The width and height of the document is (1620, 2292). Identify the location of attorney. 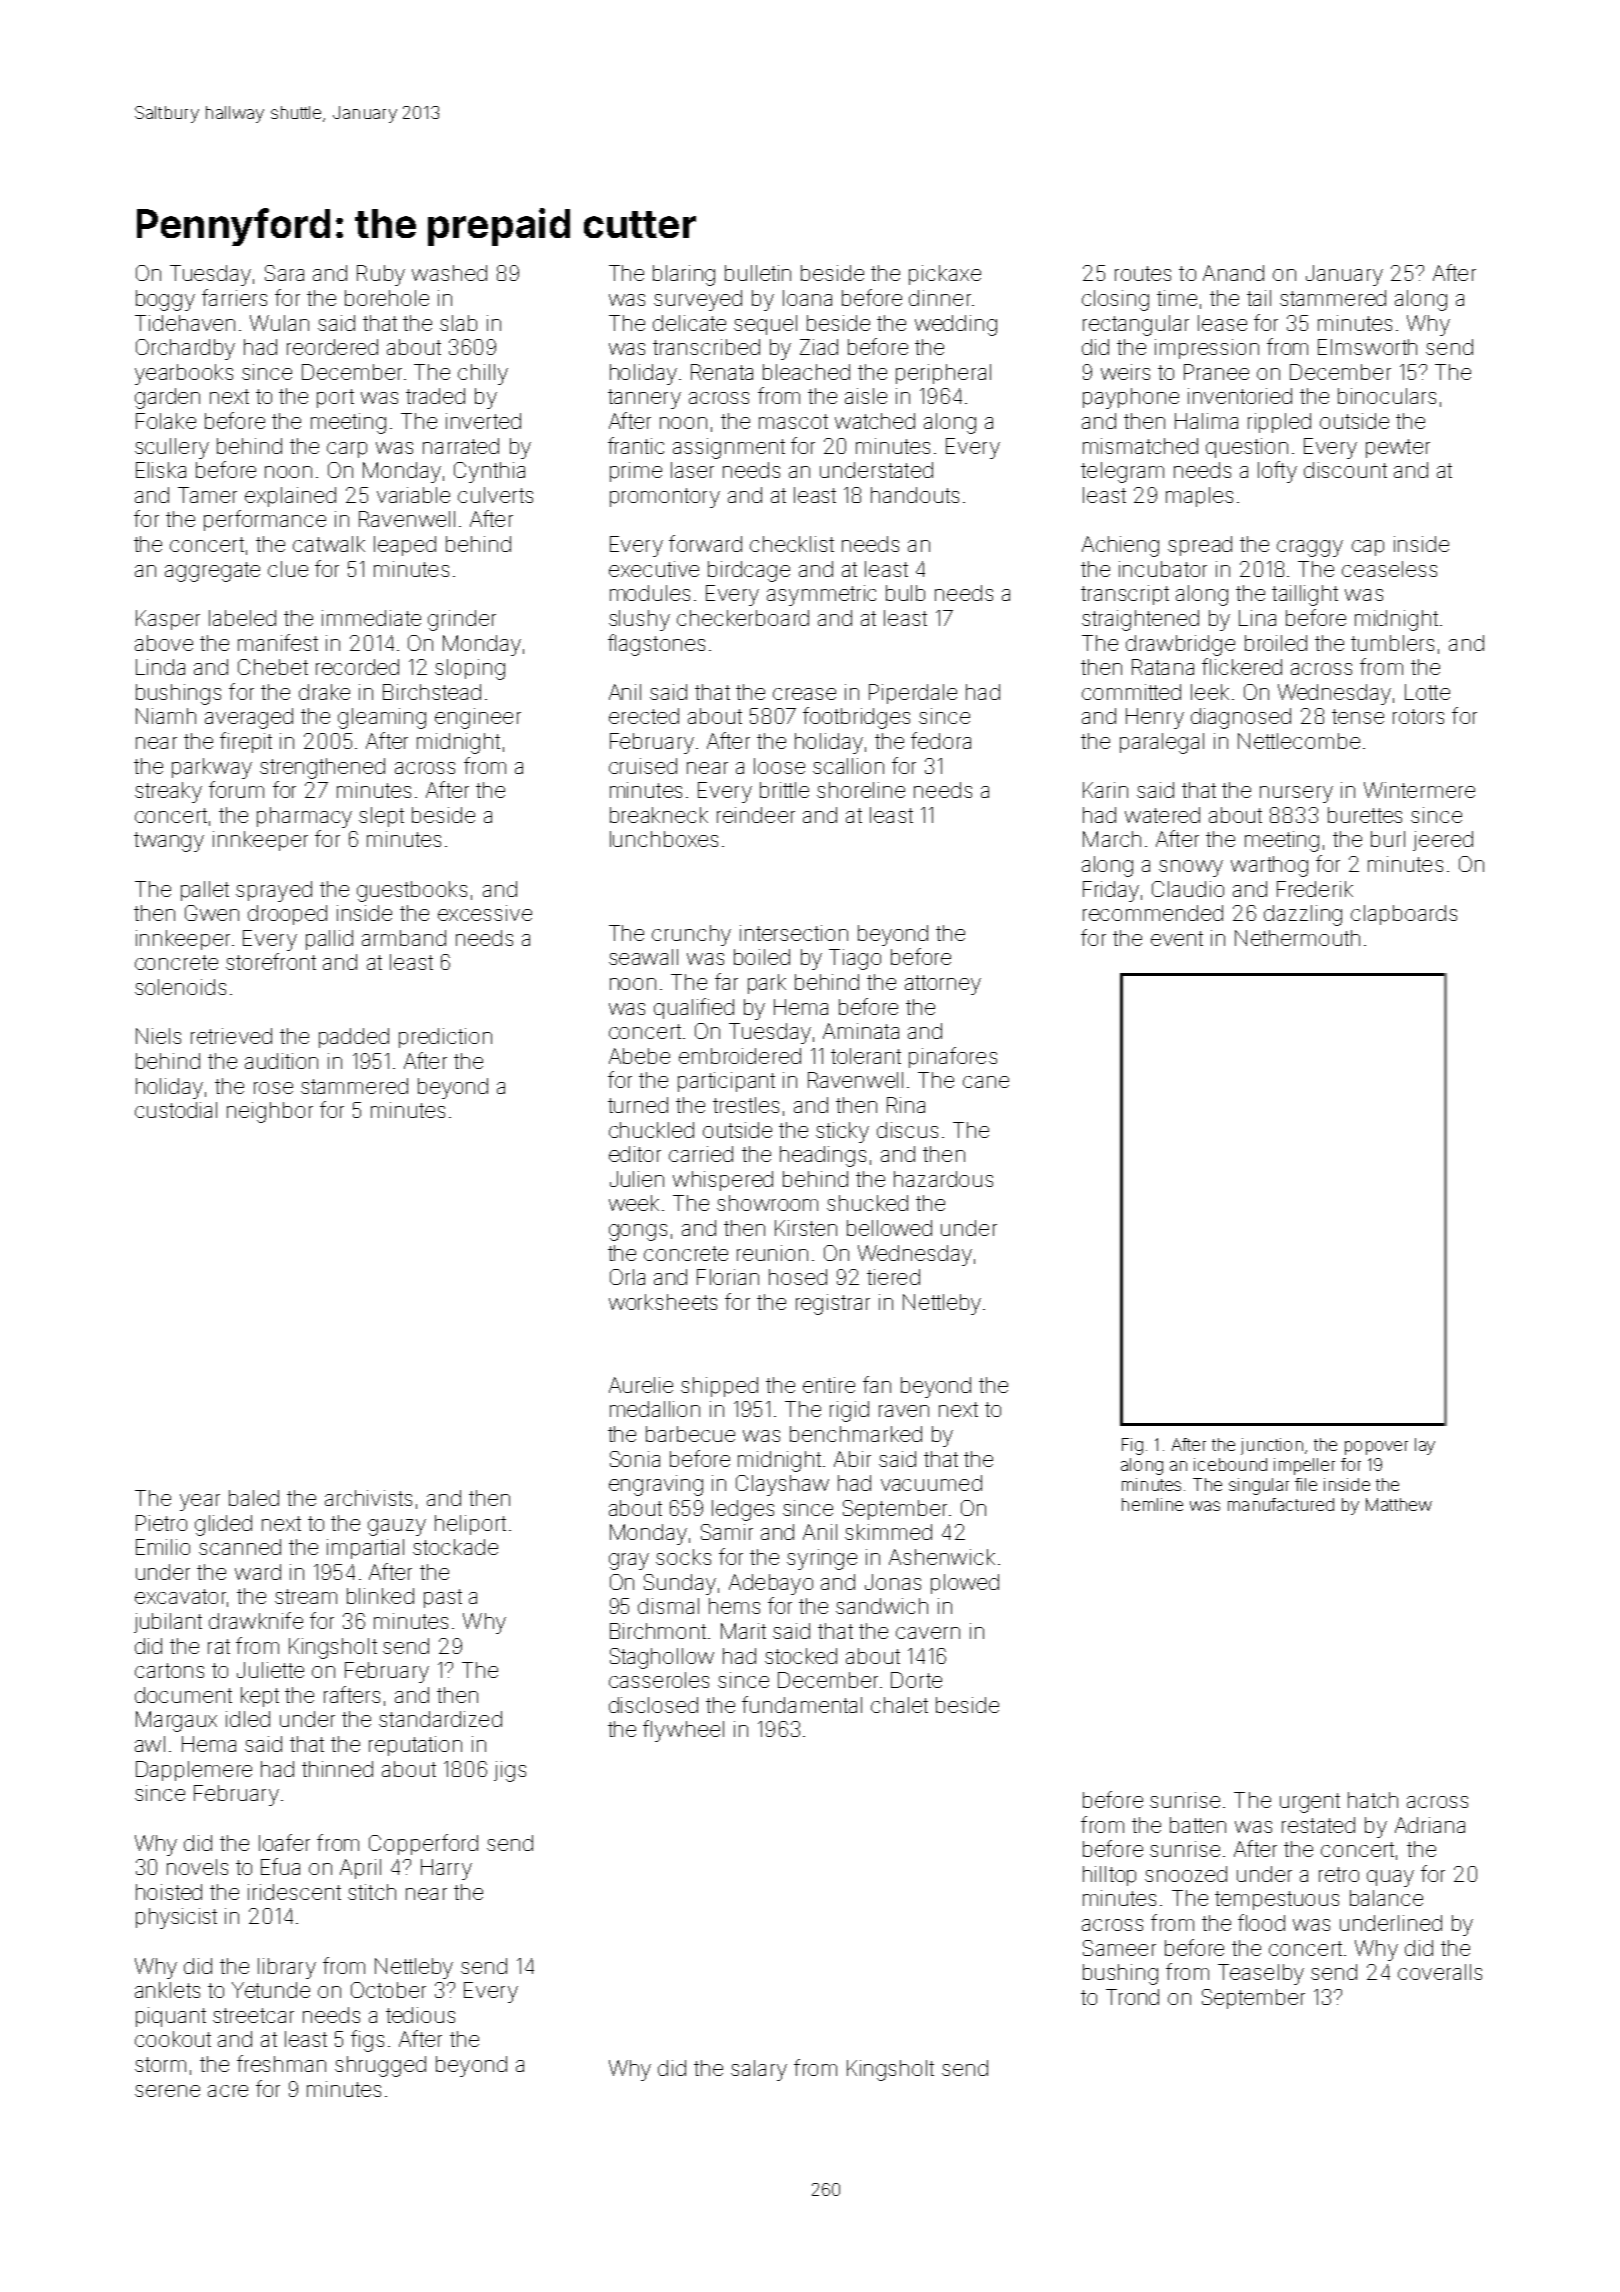
(943, 985).
